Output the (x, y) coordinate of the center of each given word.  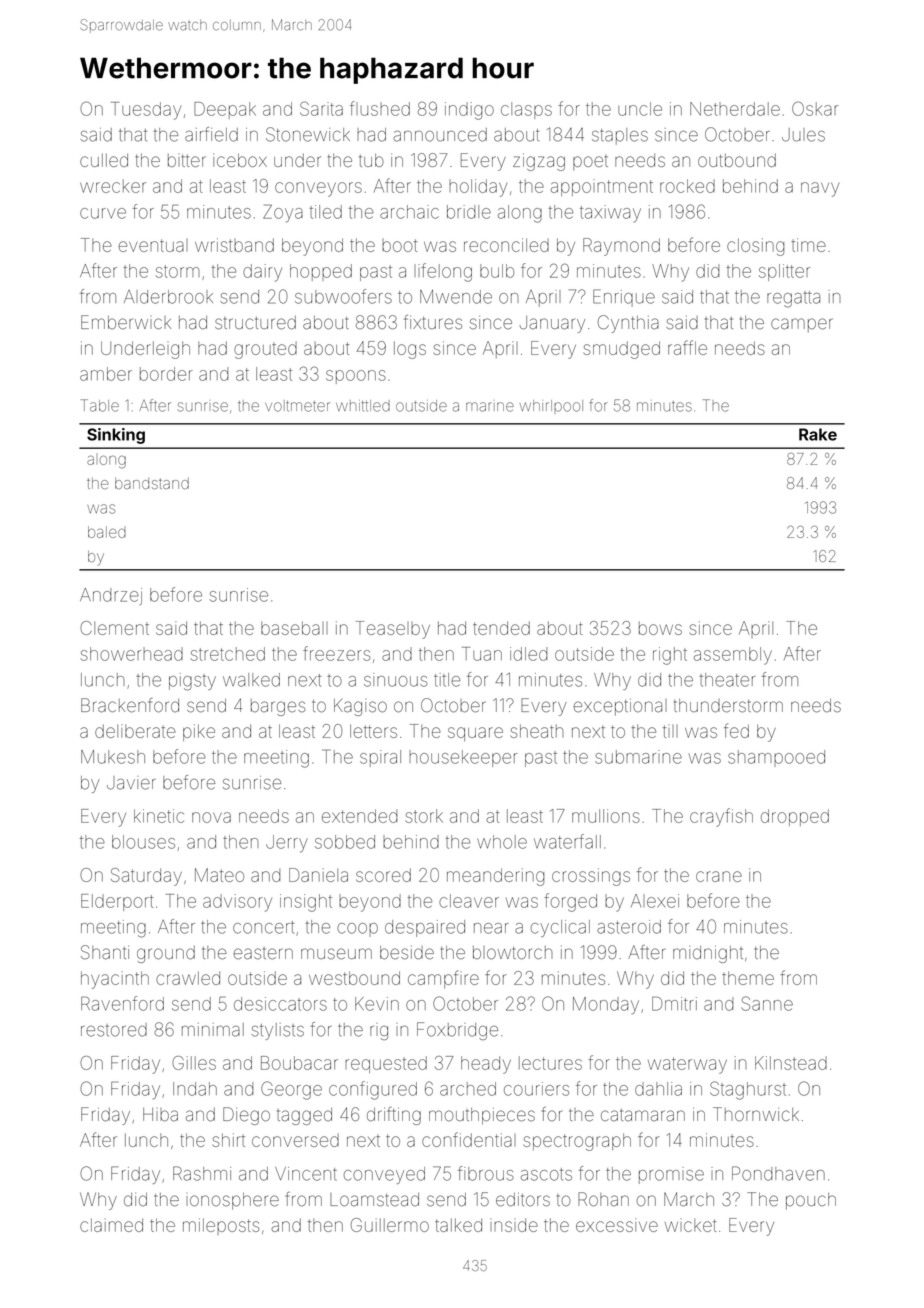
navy (820, 189)
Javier (131, 783)
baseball (294, 628)
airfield (211, 134)
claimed (111, 1225)
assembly (733, 656)
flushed (380, 108)
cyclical (560, 928)
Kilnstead (791, 1063)
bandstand (152, 483)
